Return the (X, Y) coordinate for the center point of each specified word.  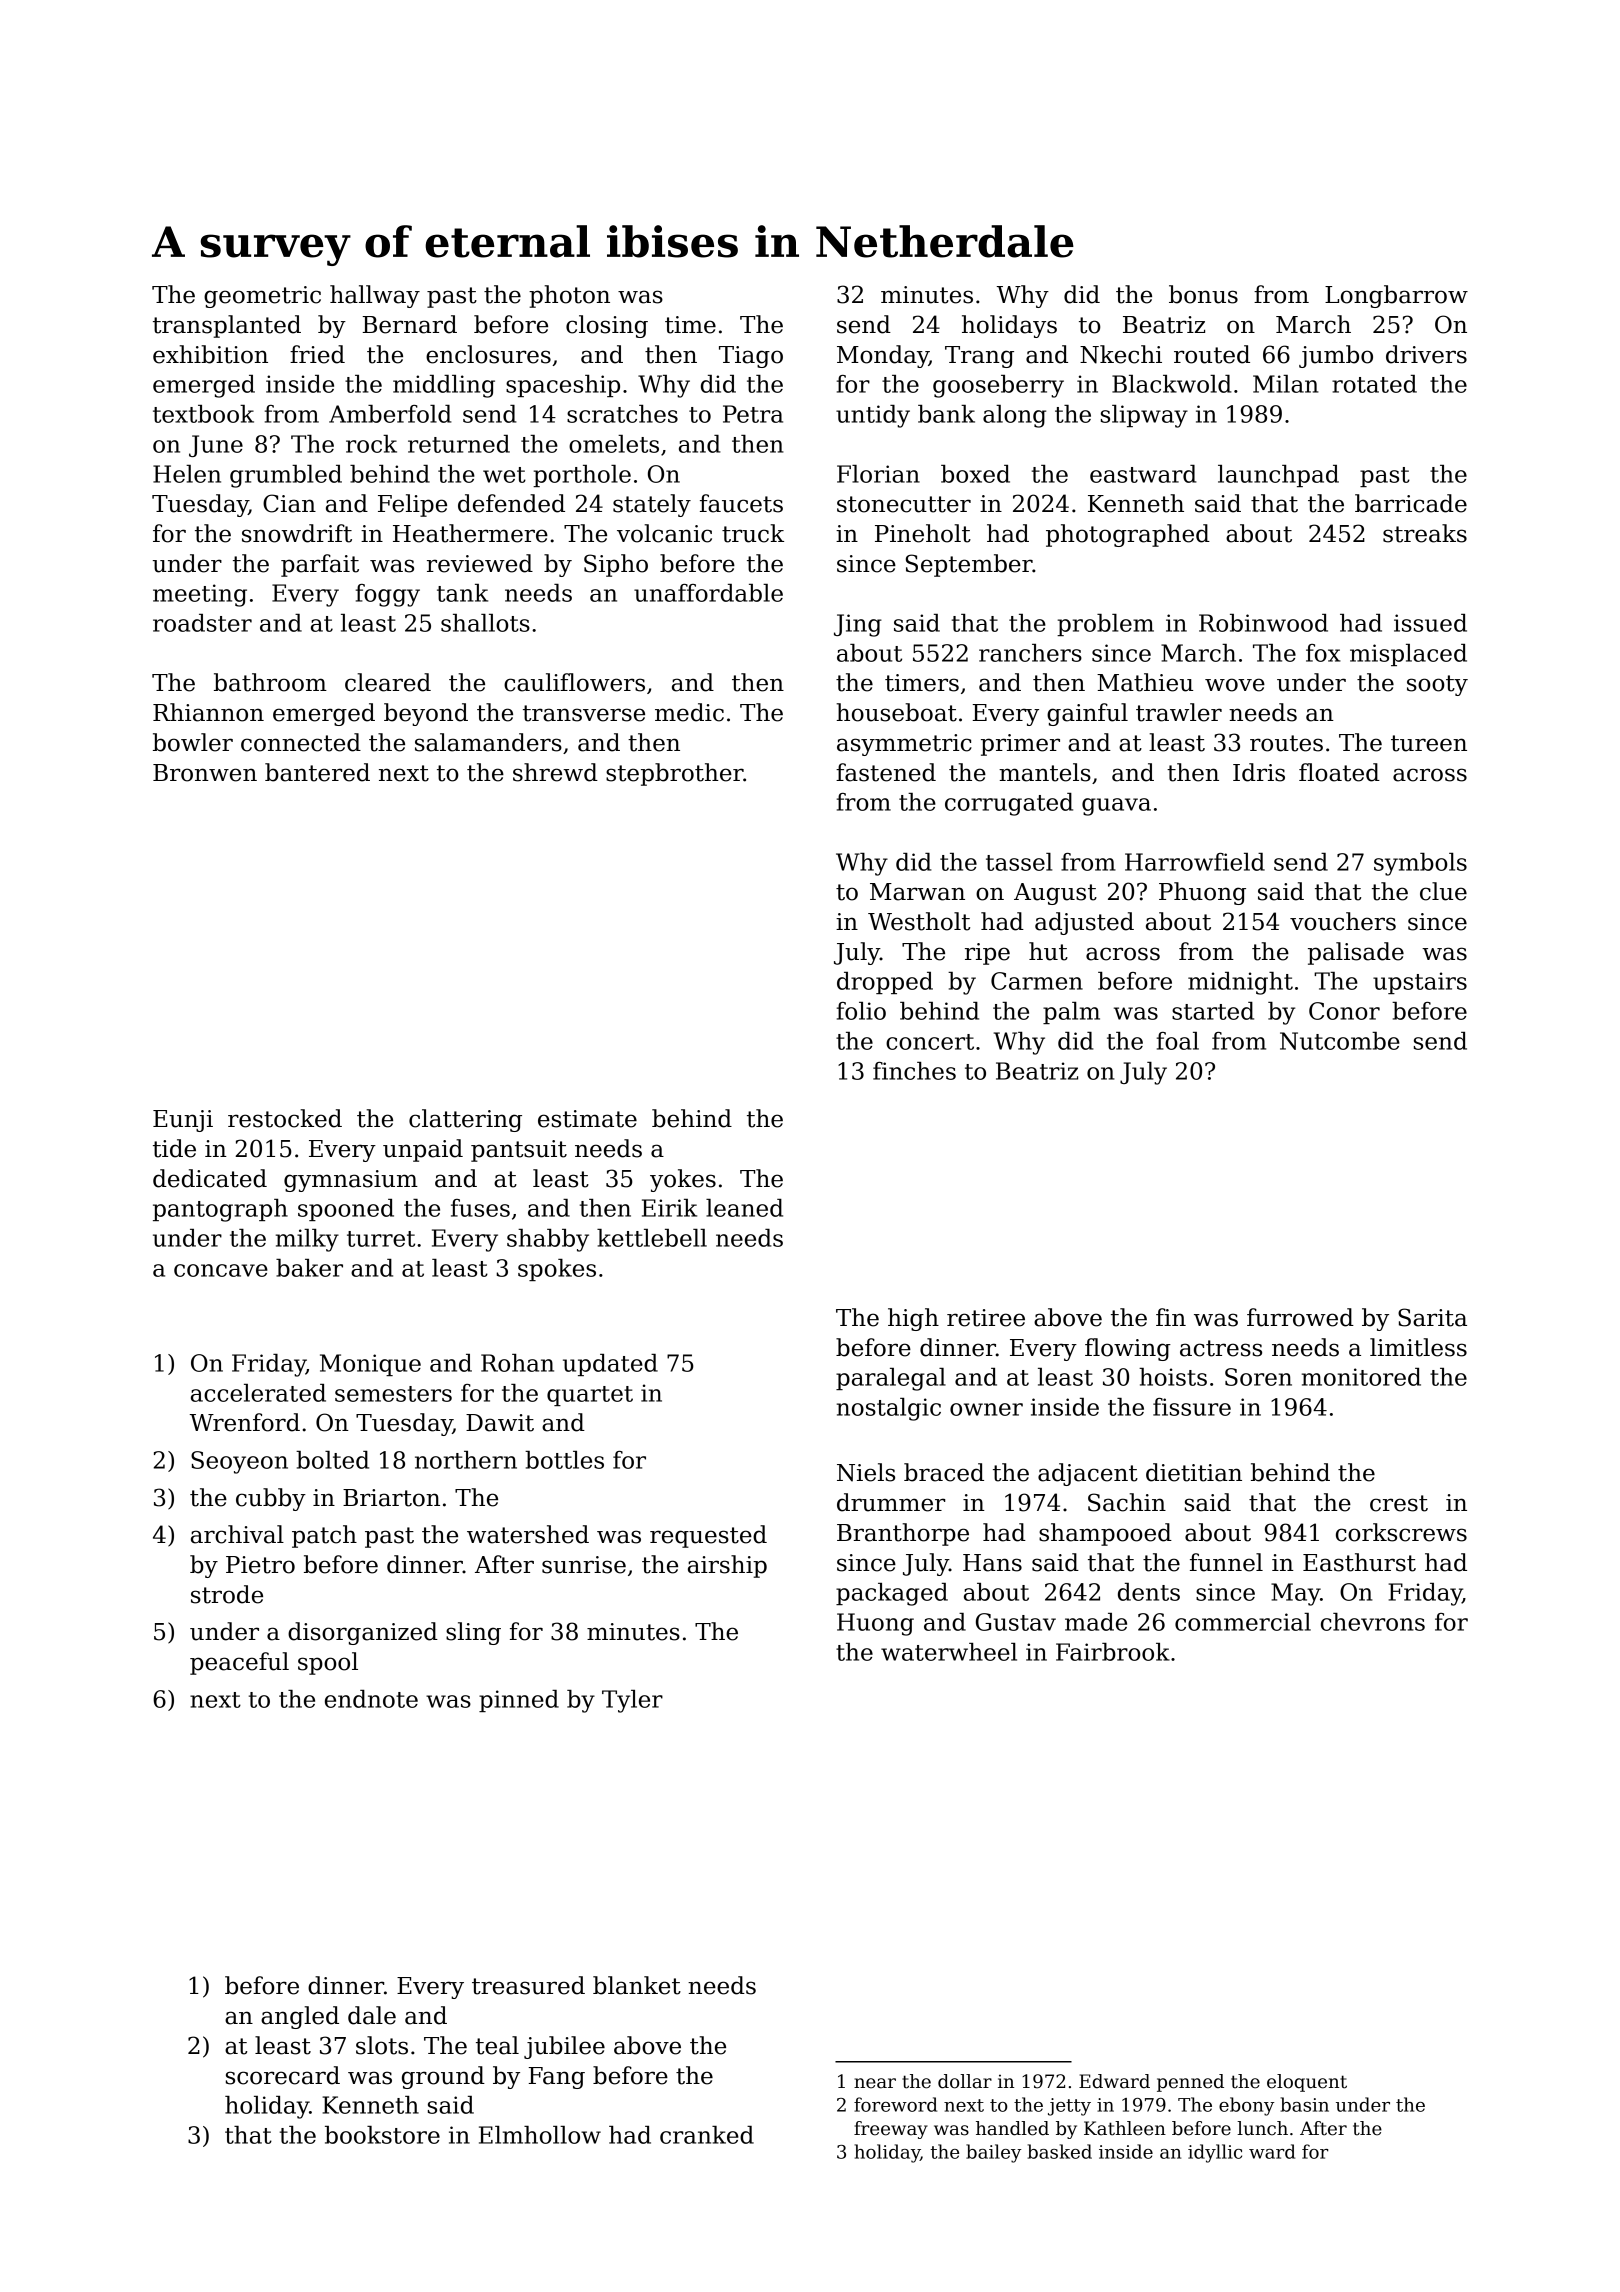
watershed (528, 1534)
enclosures (488, 354)
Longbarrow (1396, 296)
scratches (622, 414)
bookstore (382, 2135)
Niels (866, 1472)
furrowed (1300, 1317)
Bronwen (205, 773)
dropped (885, 983)
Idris (1259, 772)
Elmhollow (540, 2135)
